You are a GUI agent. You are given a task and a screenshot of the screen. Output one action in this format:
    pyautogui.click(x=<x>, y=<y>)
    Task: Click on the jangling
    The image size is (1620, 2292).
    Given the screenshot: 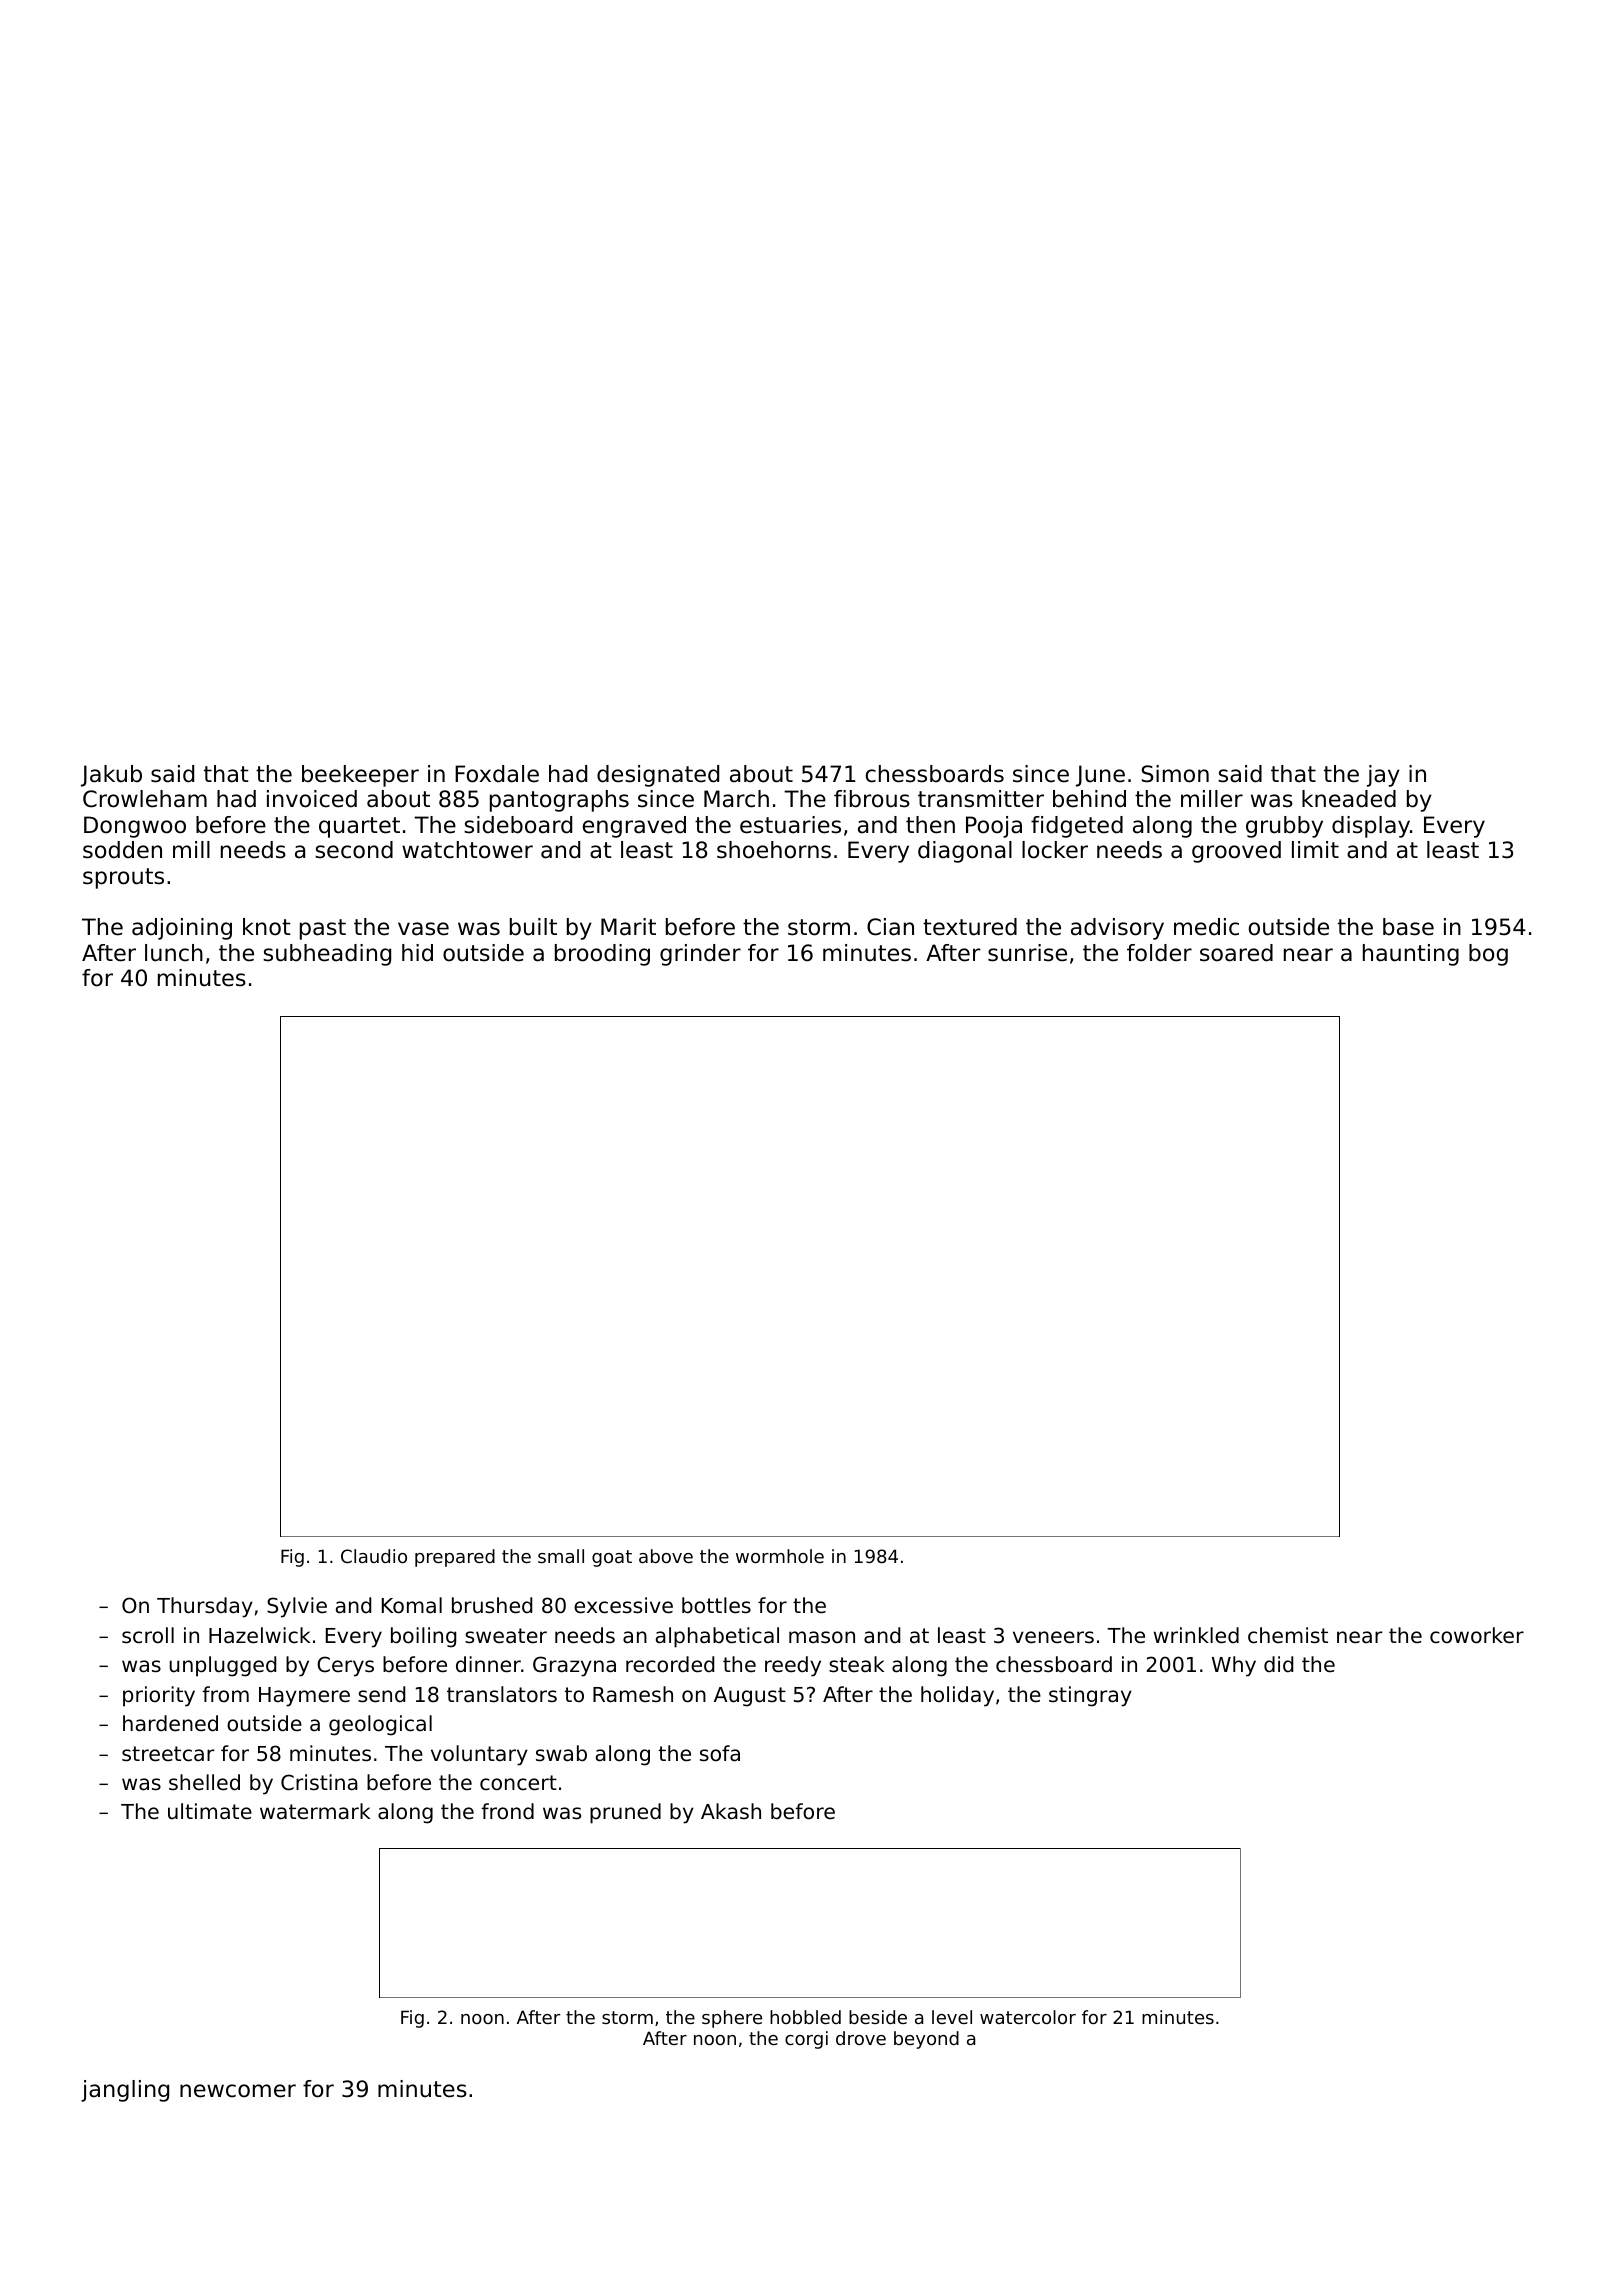 What is the action you would take?
    pyautogui.click(x=125, y=2091)
